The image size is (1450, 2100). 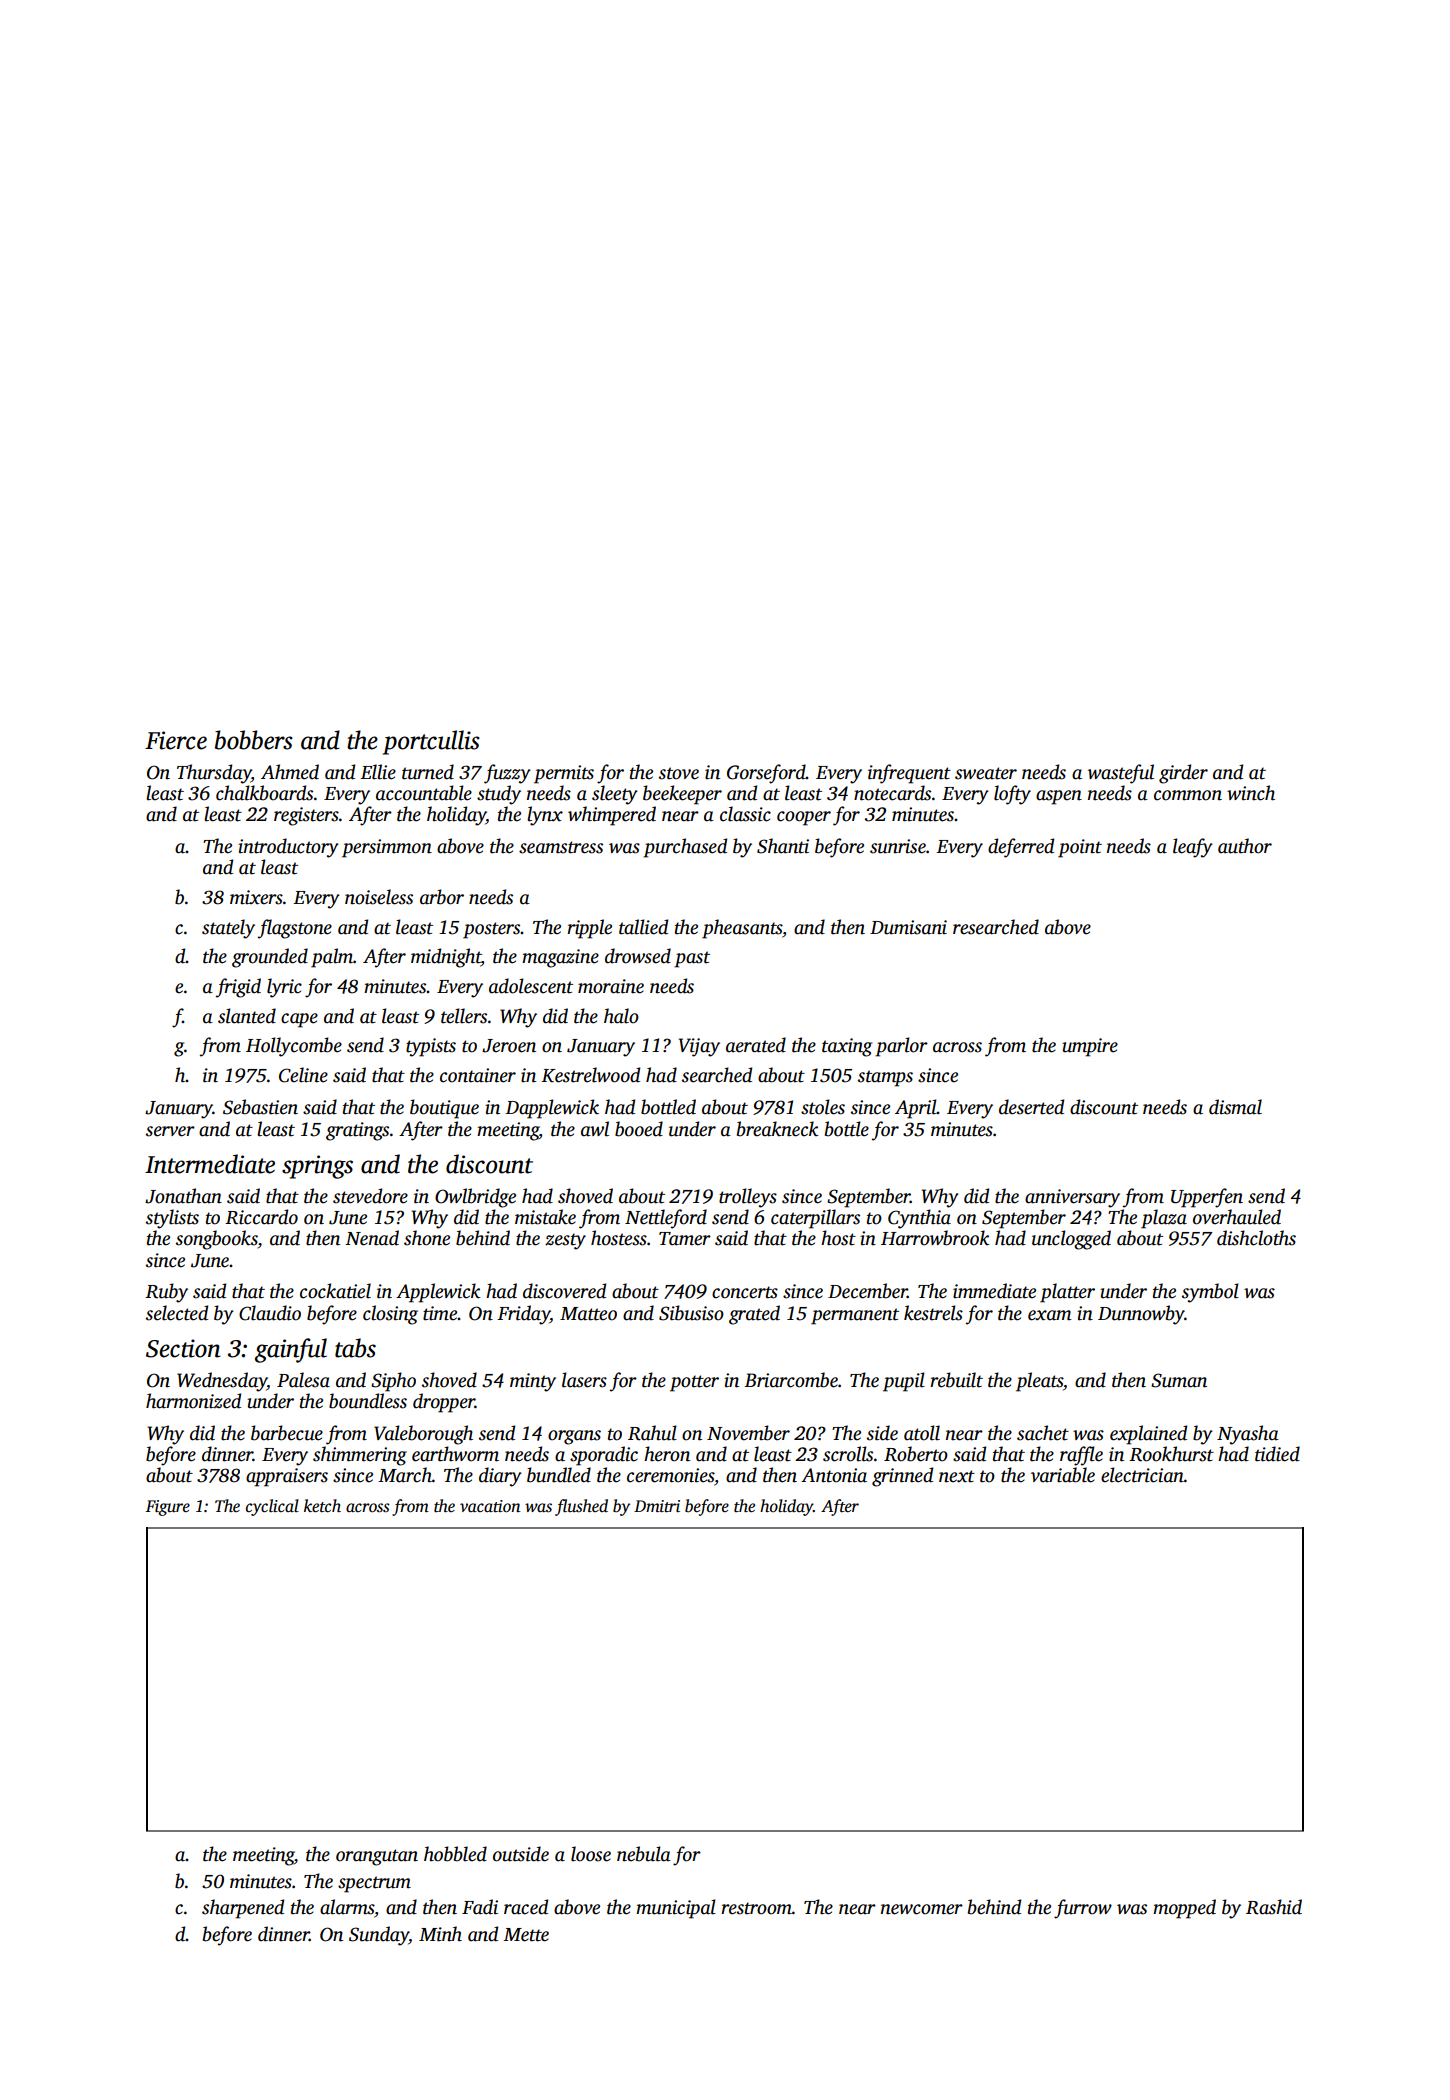 I want to click on Section, so click(x=183, y=1348).
